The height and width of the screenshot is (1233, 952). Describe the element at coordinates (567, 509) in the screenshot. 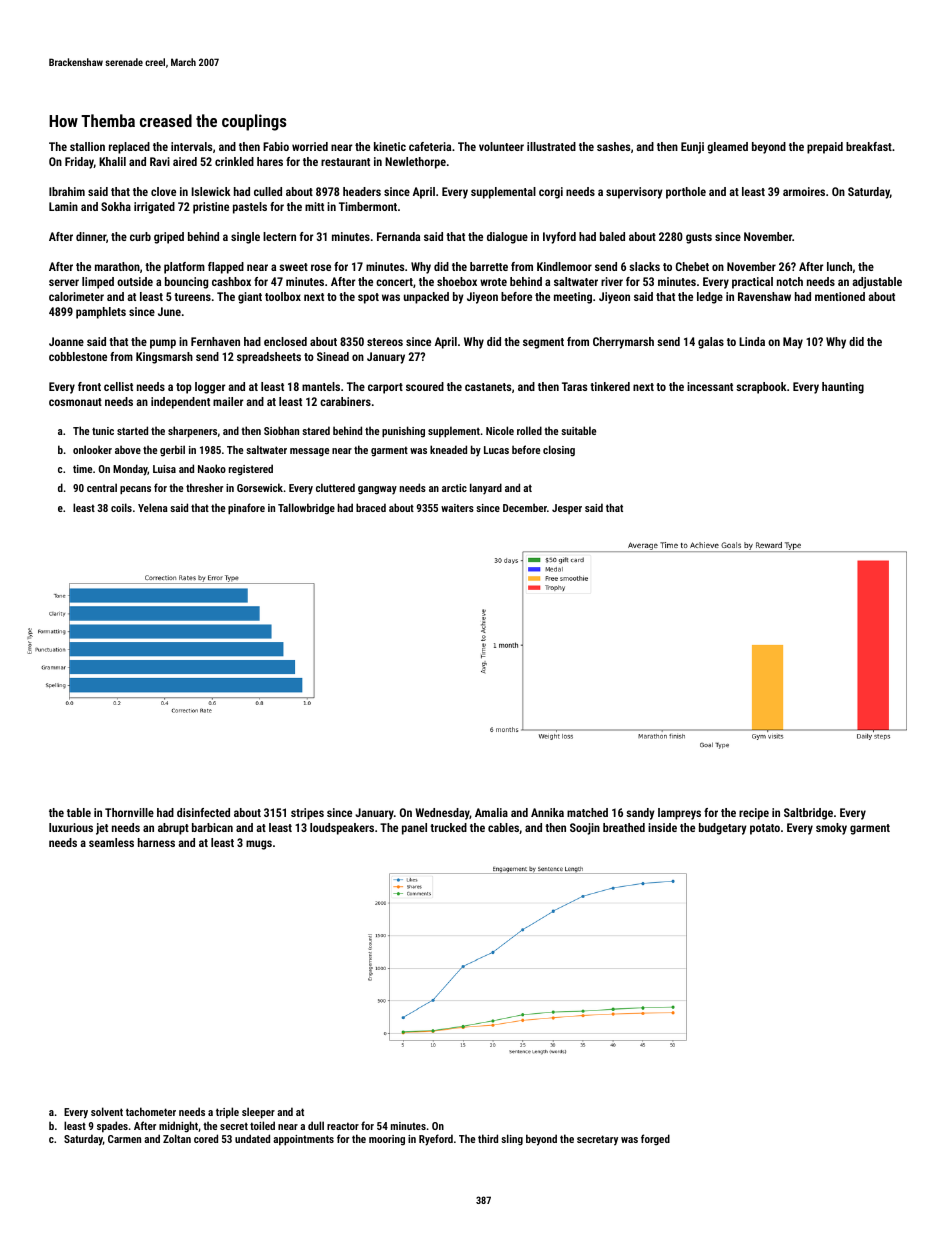

I see `Jesper` at that location.
